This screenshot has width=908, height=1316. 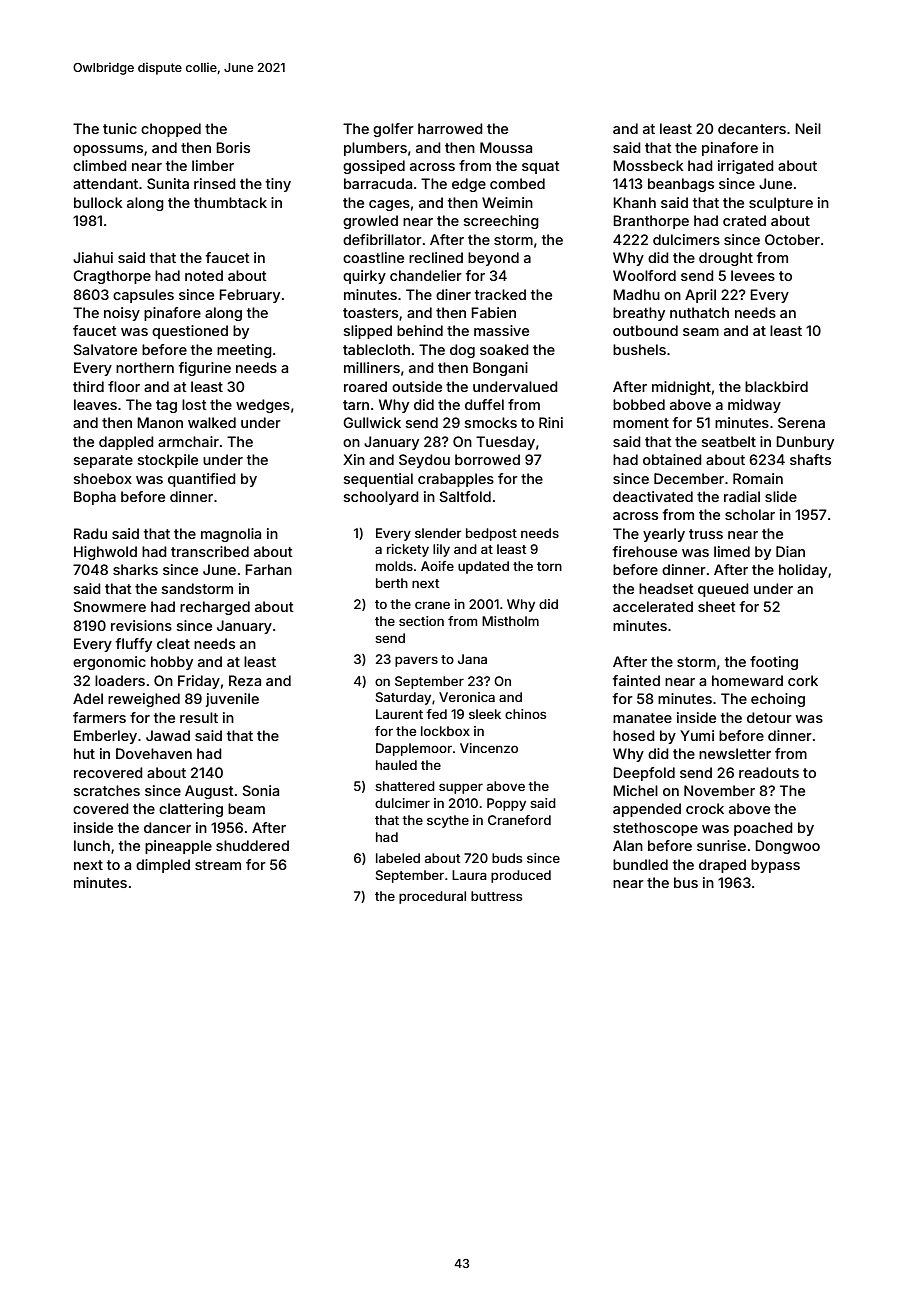 What do you see at coordinates (120, 128) in the screenshot?
I see `tunic` at bounding box center [120, 128].
